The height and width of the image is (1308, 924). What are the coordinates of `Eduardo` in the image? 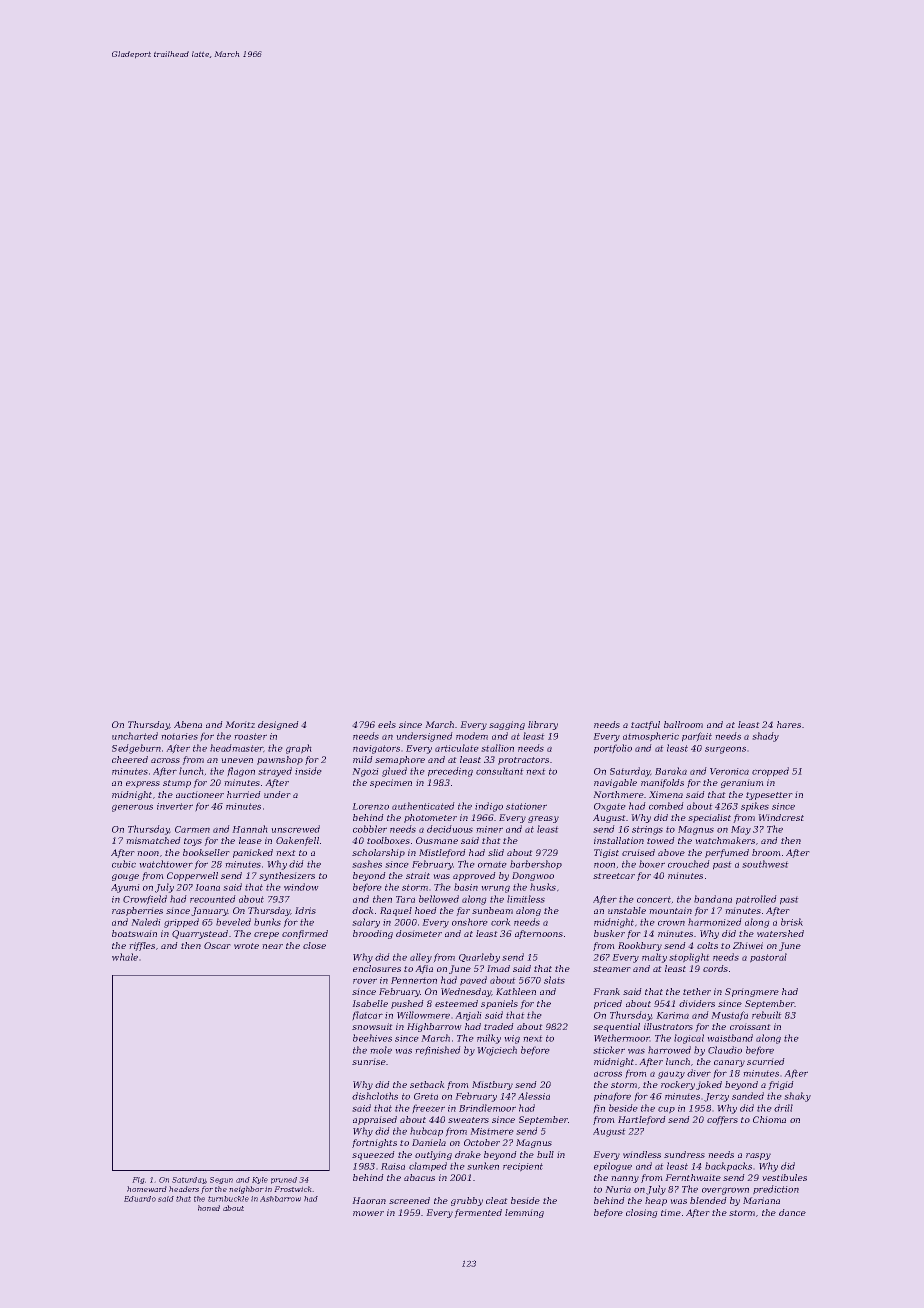 It's located at (140, 1199).
